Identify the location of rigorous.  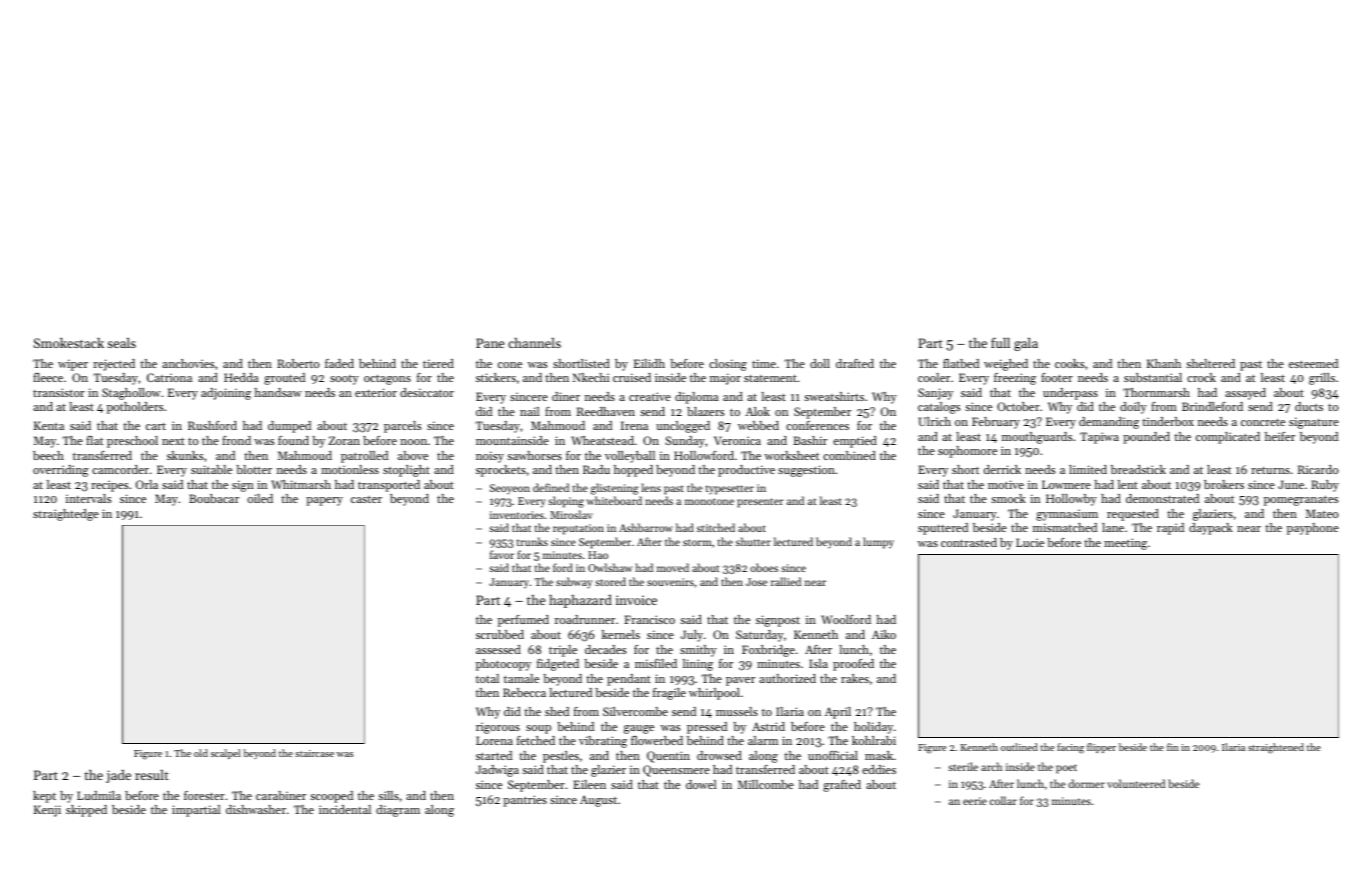
(498, 728).
